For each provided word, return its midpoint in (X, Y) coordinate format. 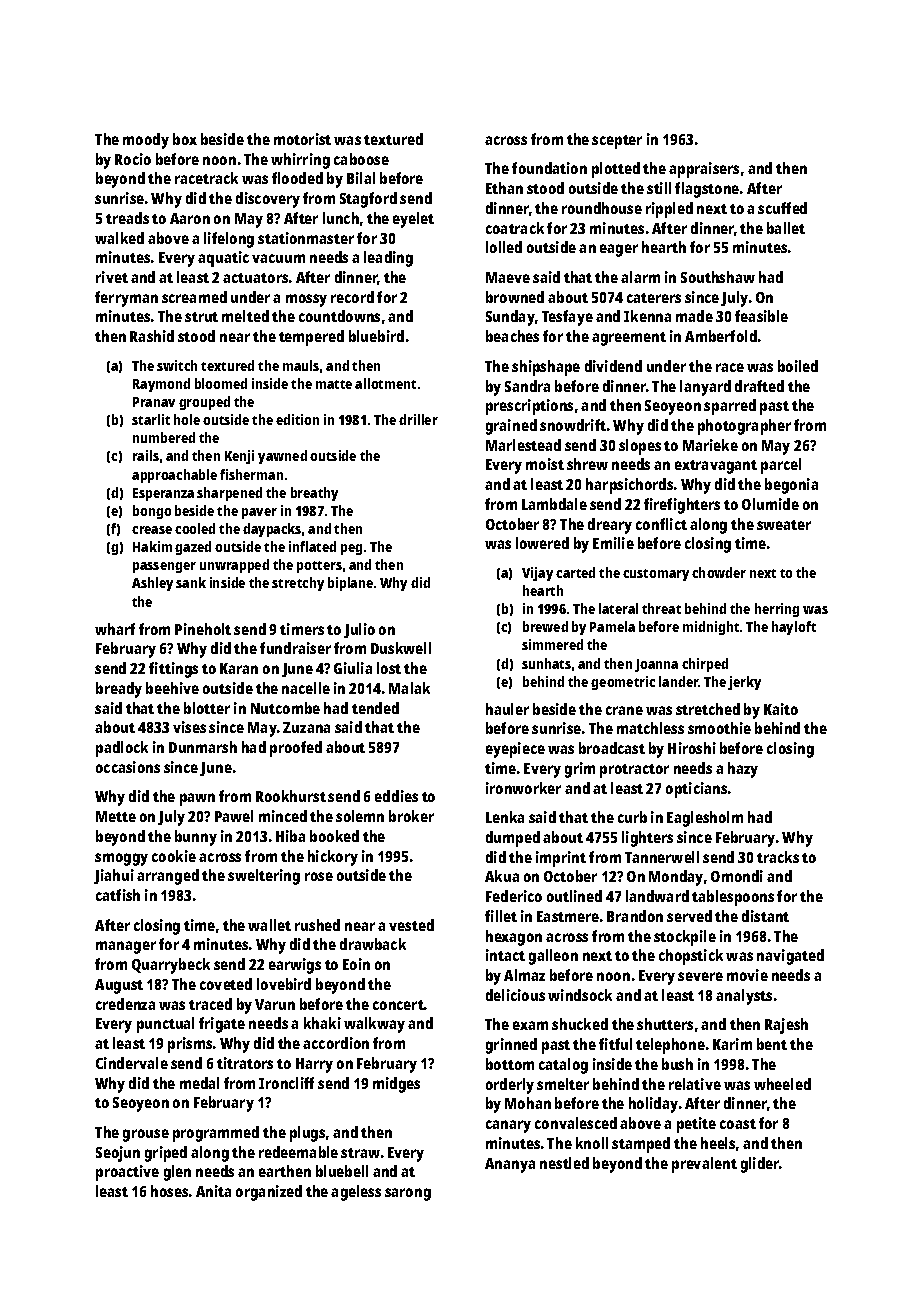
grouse (146, 1135)
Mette (116, 816)
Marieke (710, 445)
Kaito (781, 709)
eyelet (413, 220)
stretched (708, 709)
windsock (580, 995)
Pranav (154, 402)
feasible (761, 316)
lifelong (229, 240)
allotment (385, 383)
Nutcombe (285, 708)
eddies (396, 796)
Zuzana (306, 727)
